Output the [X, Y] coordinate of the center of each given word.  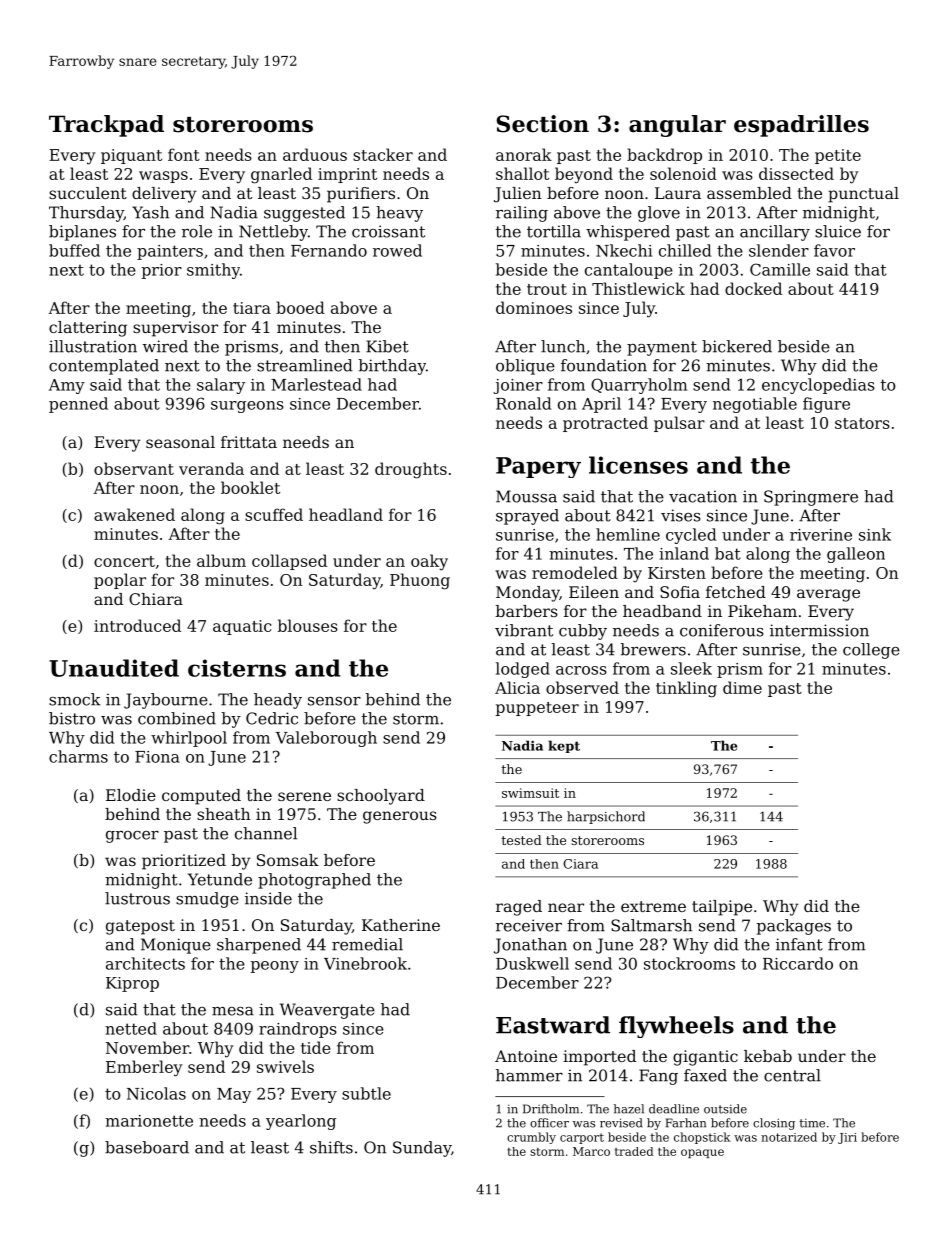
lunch [563, 346]
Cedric [272, 718]
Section [542, 124]
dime [742, 687]
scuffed [274, 514]
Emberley [144, 1068]
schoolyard [381, 797]
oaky [429, 562]
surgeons [247, 407]
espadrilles [801, 126]
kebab [768, 1056]
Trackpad [106, 126]
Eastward [553, 1025]
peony [275, 967]
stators [862, 423]
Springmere [811, 498]
